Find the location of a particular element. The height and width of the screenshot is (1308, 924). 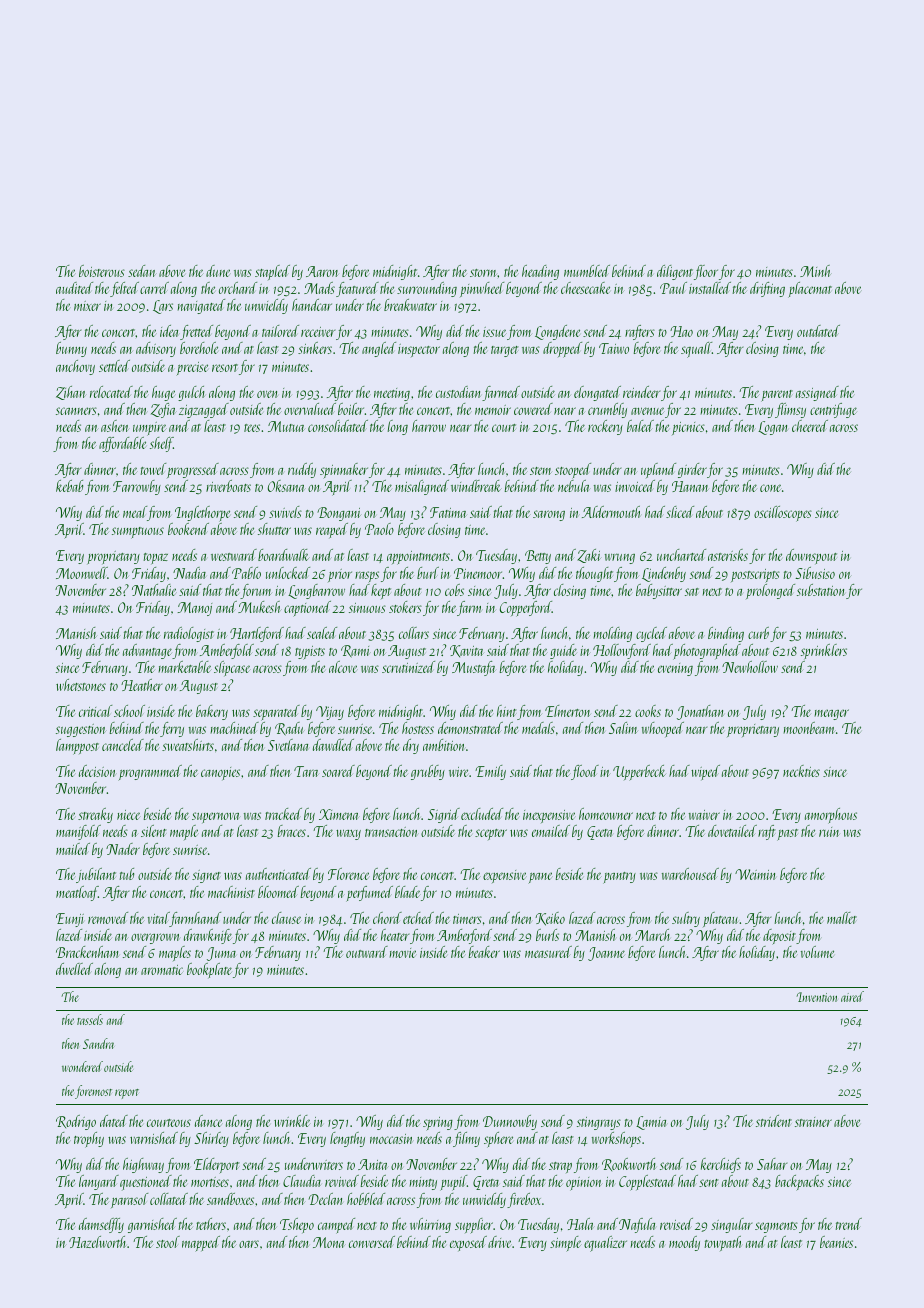

audited is located at coordinates (74, 288).
